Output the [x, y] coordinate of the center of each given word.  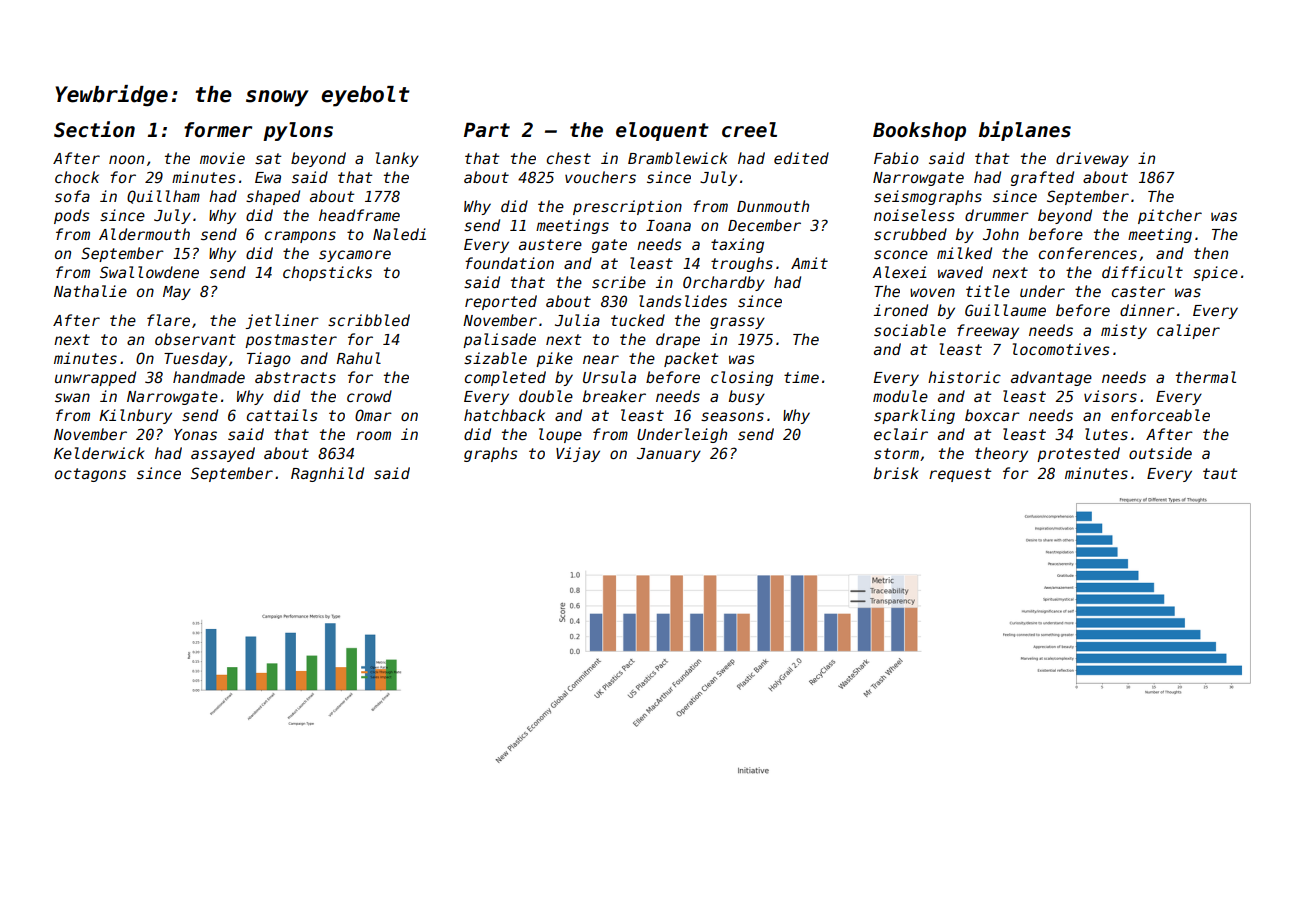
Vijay [578, 454]
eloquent [662, 131]
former [218, 130]
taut [1220, 473]
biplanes [1025, 131]
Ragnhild [327, 474]
